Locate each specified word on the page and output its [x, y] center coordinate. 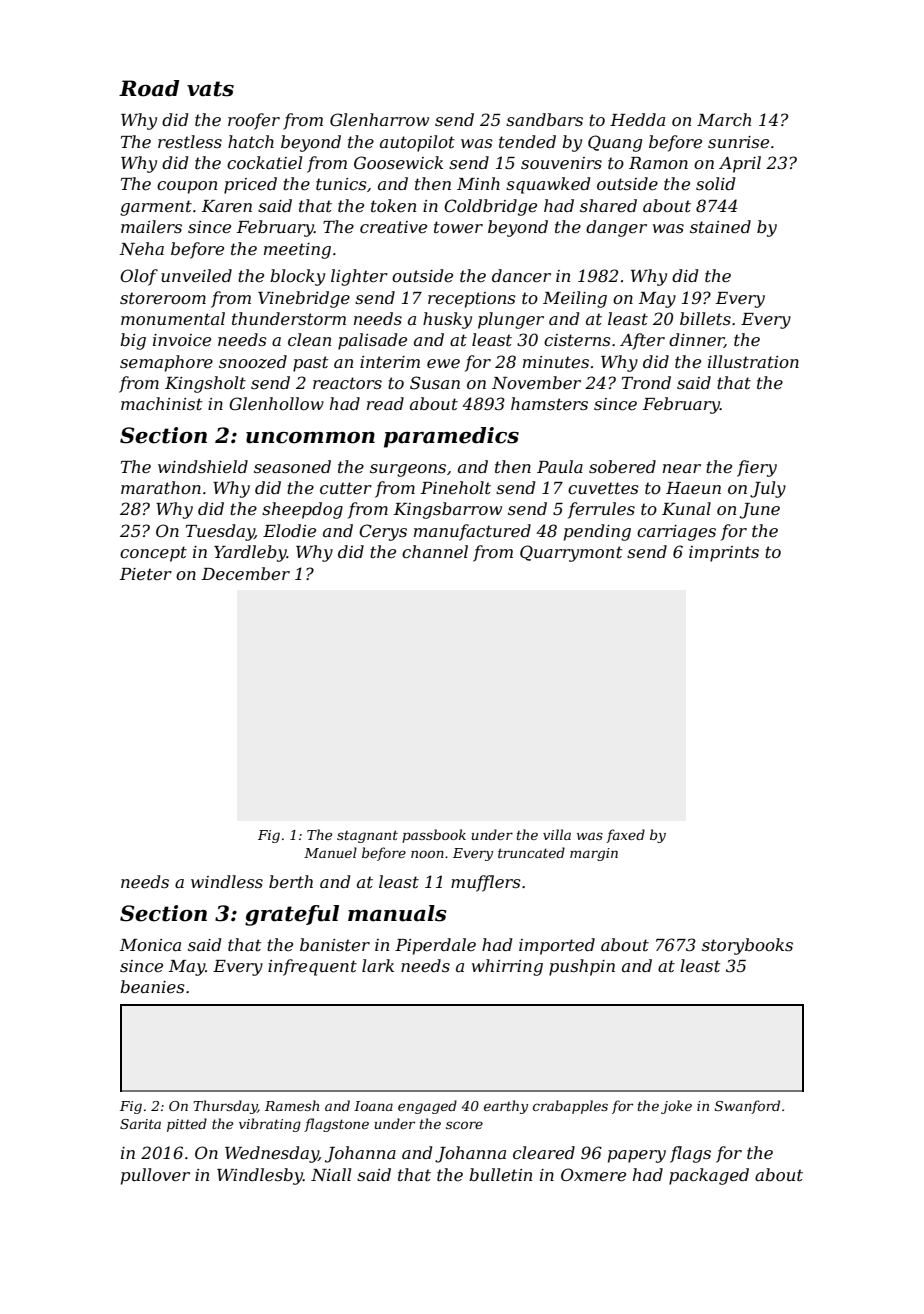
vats [210, 89]
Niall [331, 1174]
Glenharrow [379, 119]
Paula [560, 466]
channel [435, 551]
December [246, 573]
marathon [161, 487]
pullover [155, 1176]
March [724, 119]
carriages [676, 533]
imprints [724, 554]
